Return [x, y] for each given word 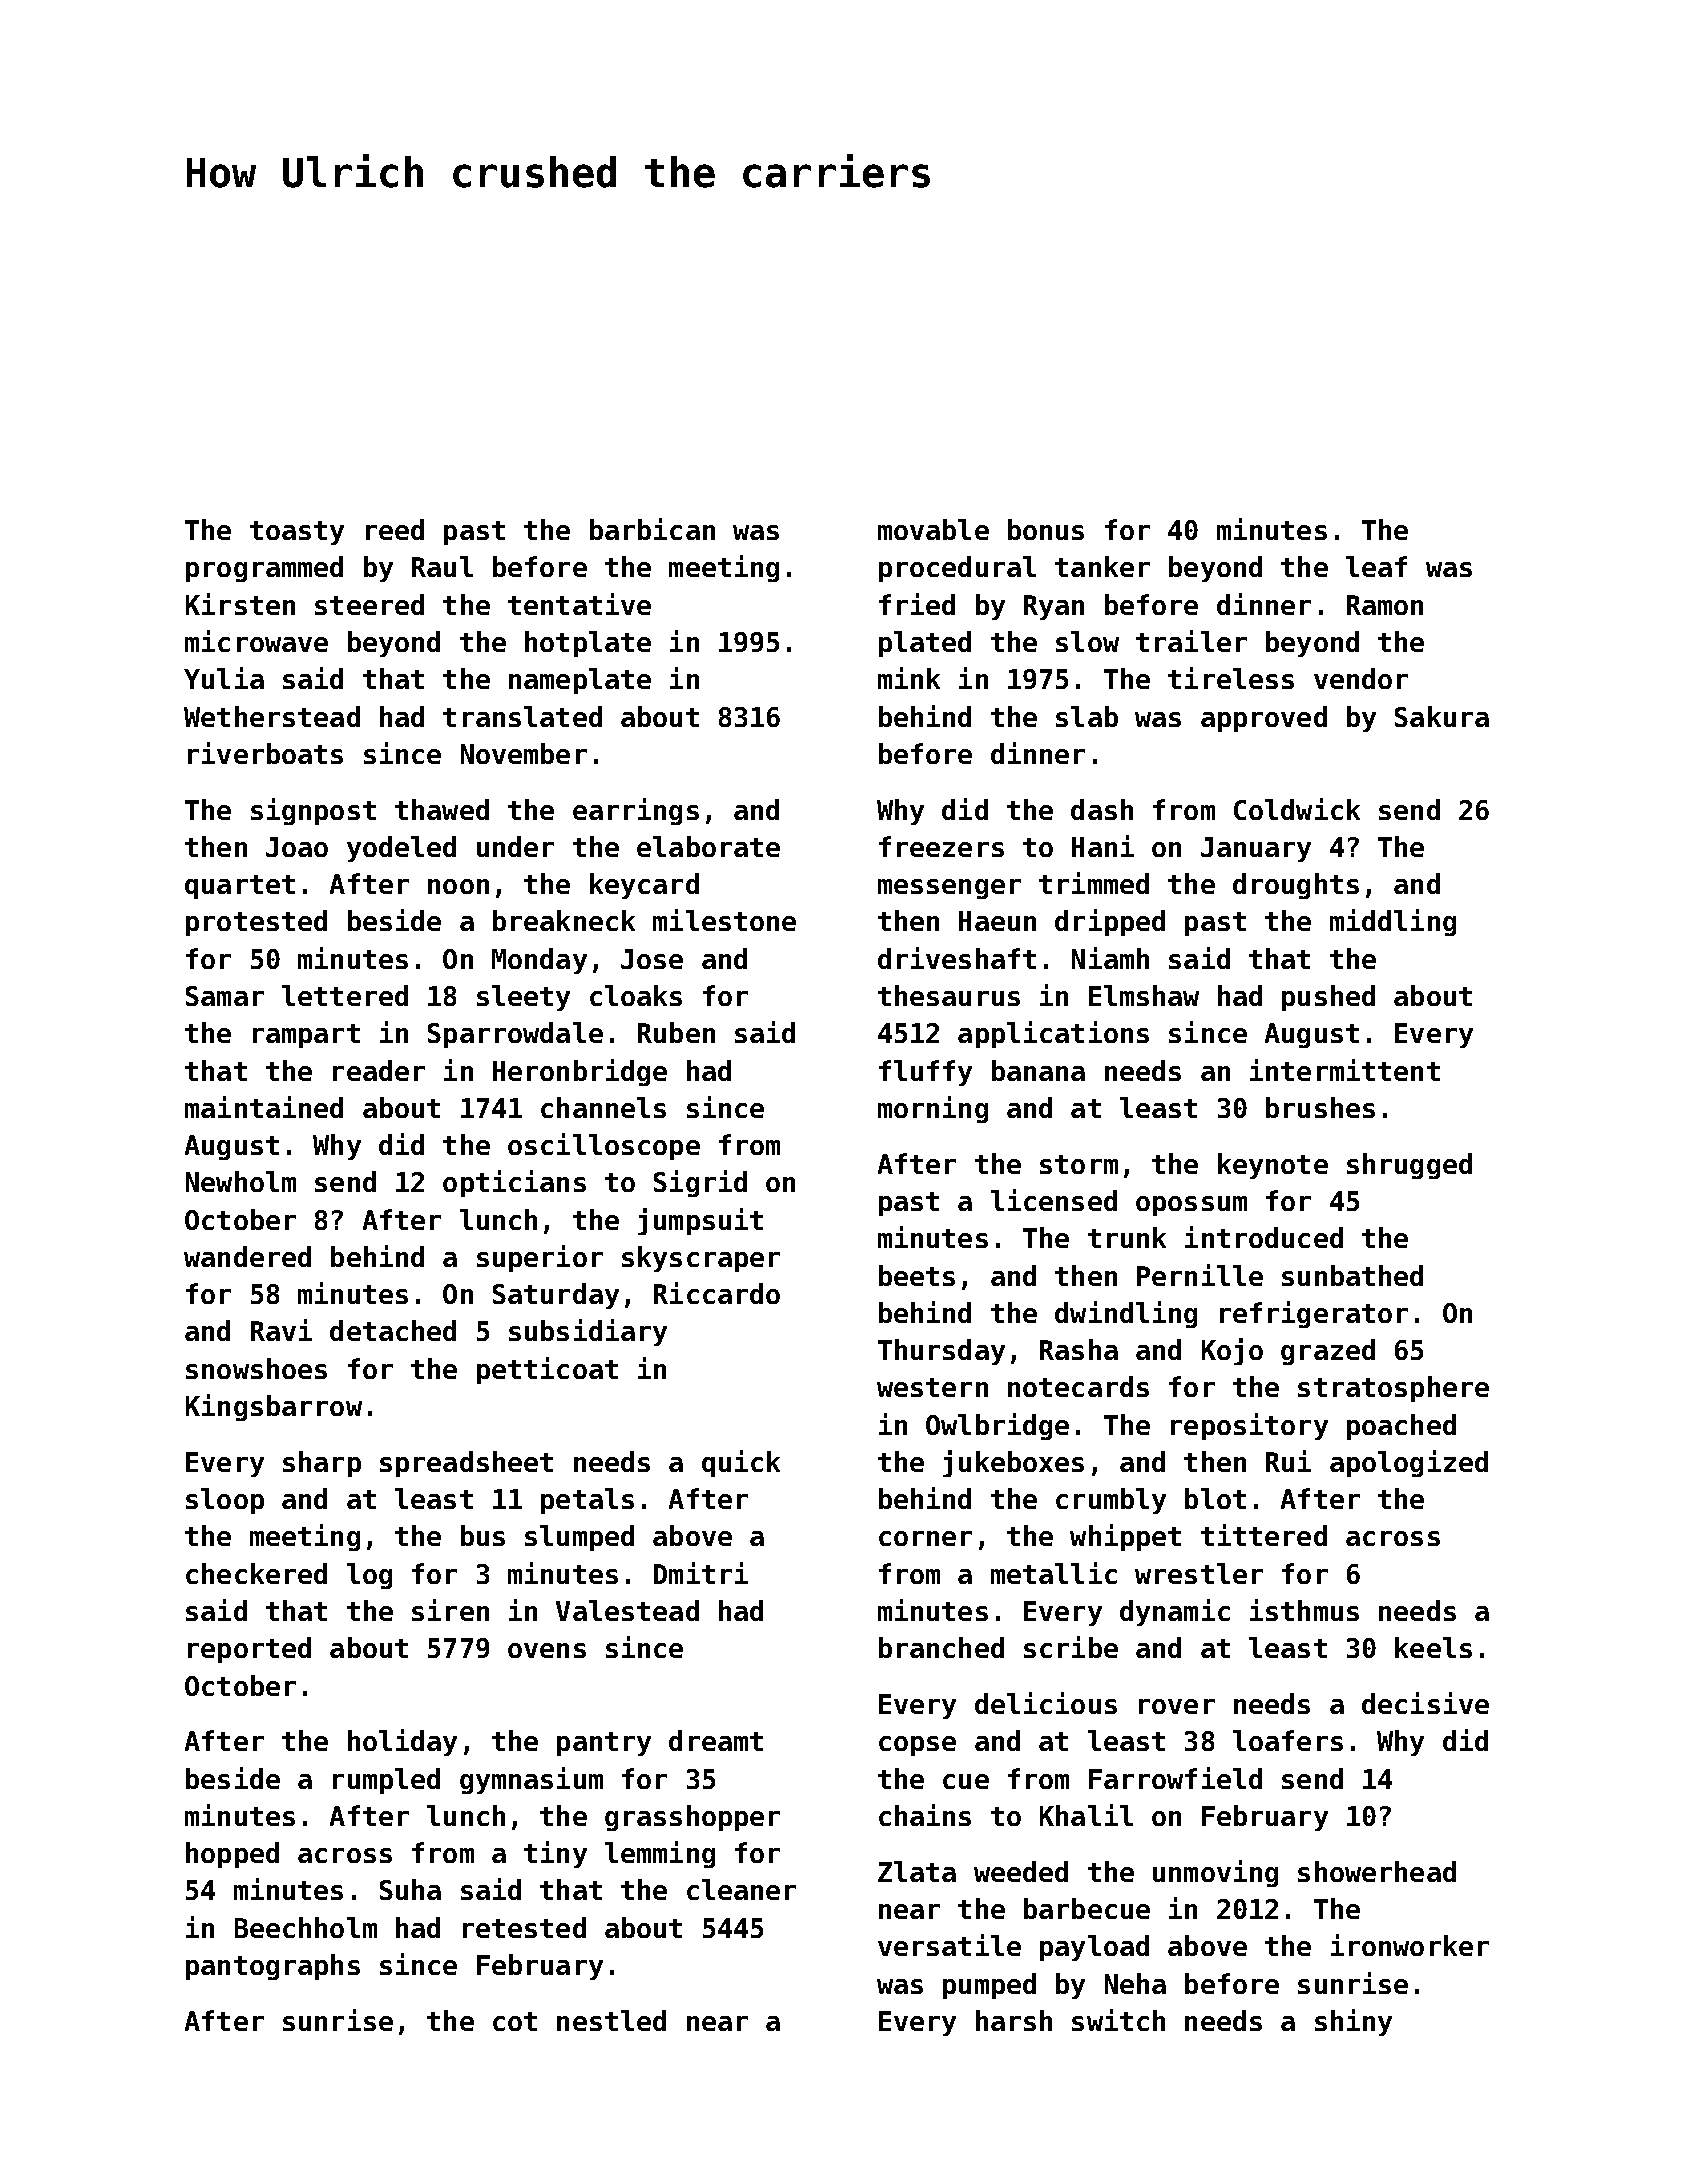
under [515, 846]
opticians [514, 1183]
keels [1433, 1647]
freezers [941, 846]
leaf [1376, 566]
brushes [1320, 1107]
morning [933, 1109]
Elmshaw [1144, 995]
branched [941, 1647]
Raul [442, 566]
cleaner [741, 1889]
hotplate [588, 644]
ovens [547, 1650]
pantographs [273, 1967]
